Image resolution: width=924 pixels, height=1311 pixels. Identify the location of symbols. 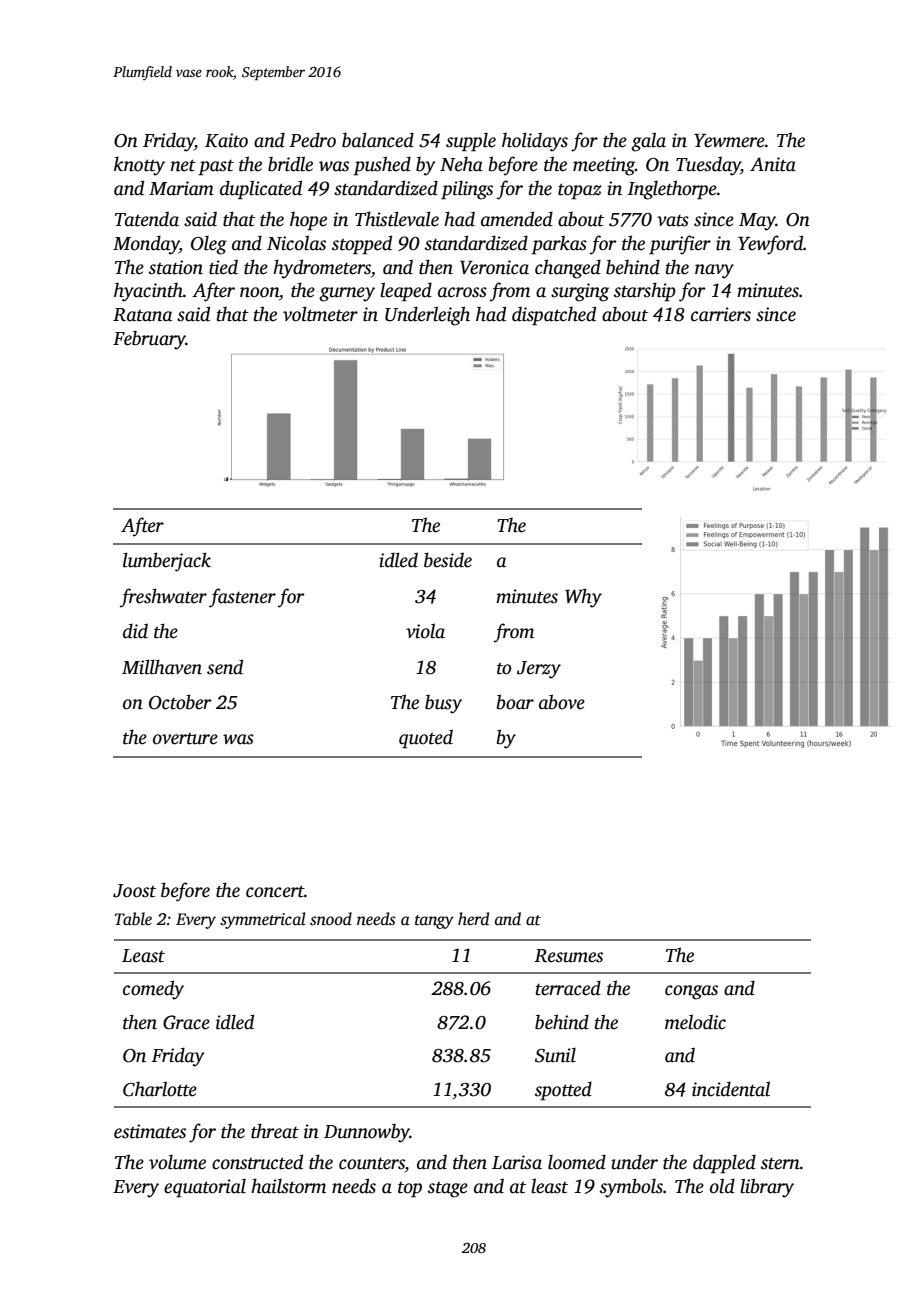
(631, 1188).
